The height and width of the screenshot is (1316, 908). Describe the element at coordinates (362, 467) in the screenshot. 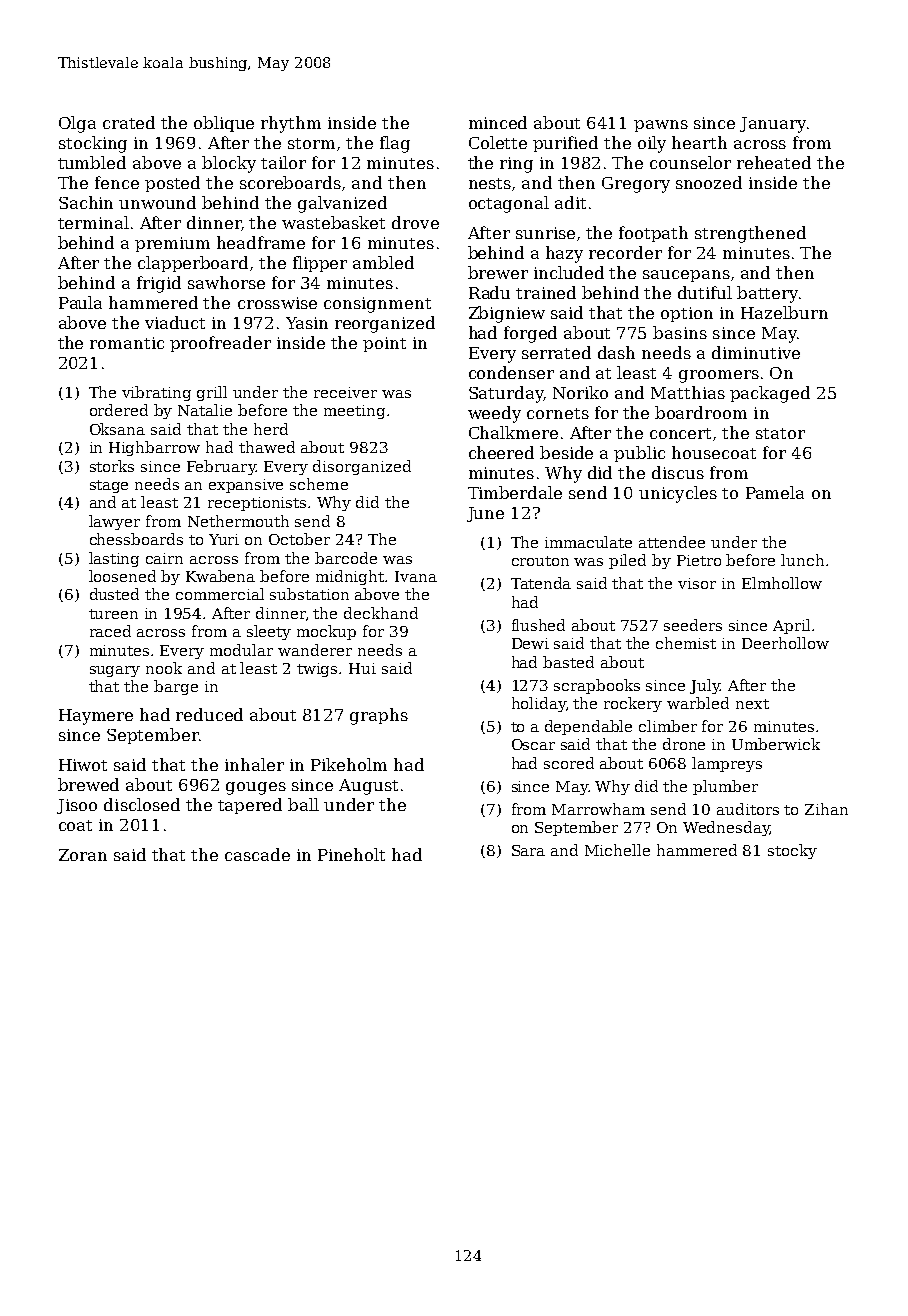

I see `disorganized` at that location.
